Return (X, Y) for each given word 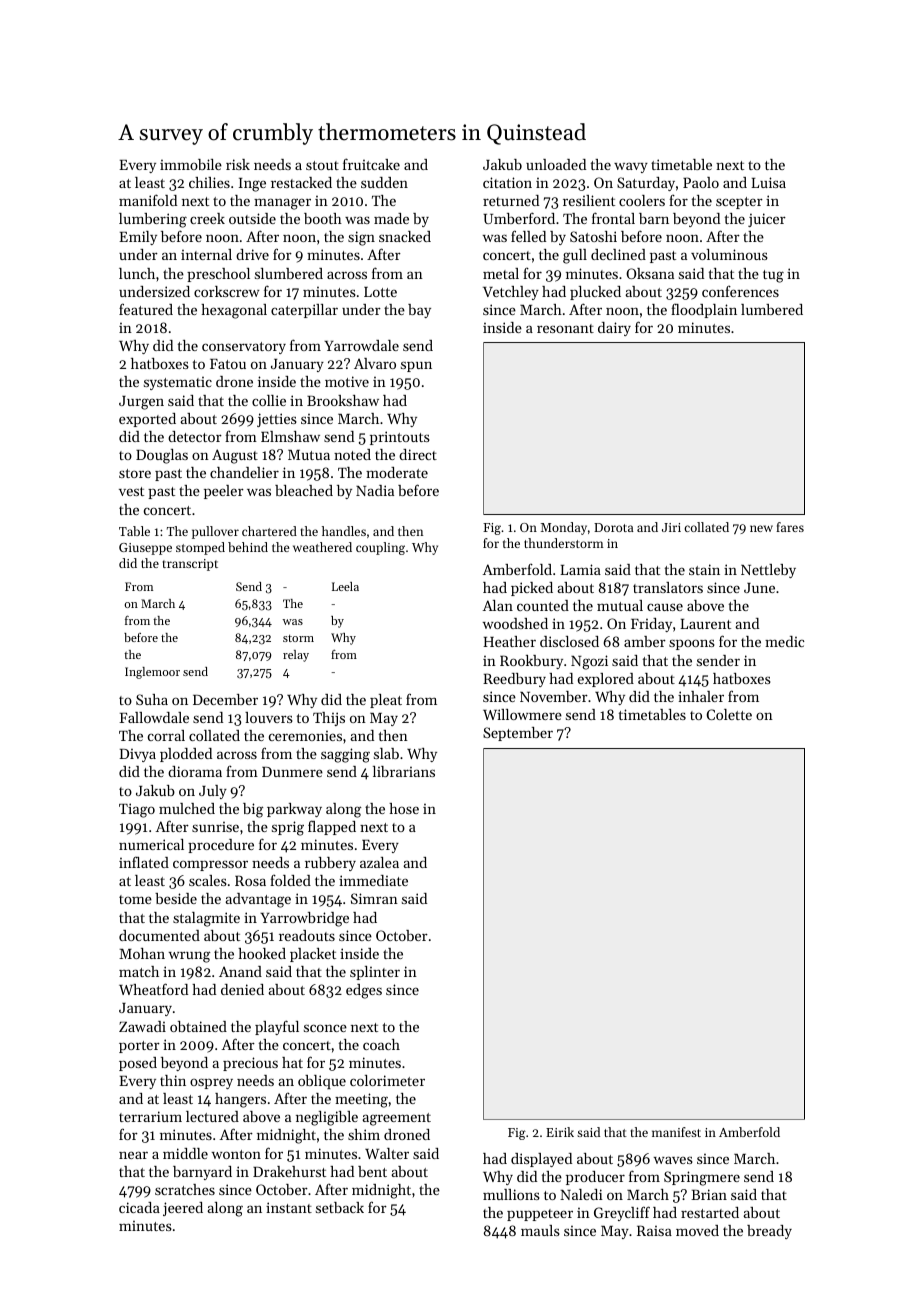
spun (416, 366)
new (761, 528)
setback (340, 1207)
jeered (183, 1209)
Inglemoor (152, 673)
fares (790, 527)
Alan (498, 605)
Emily (138, 238)
